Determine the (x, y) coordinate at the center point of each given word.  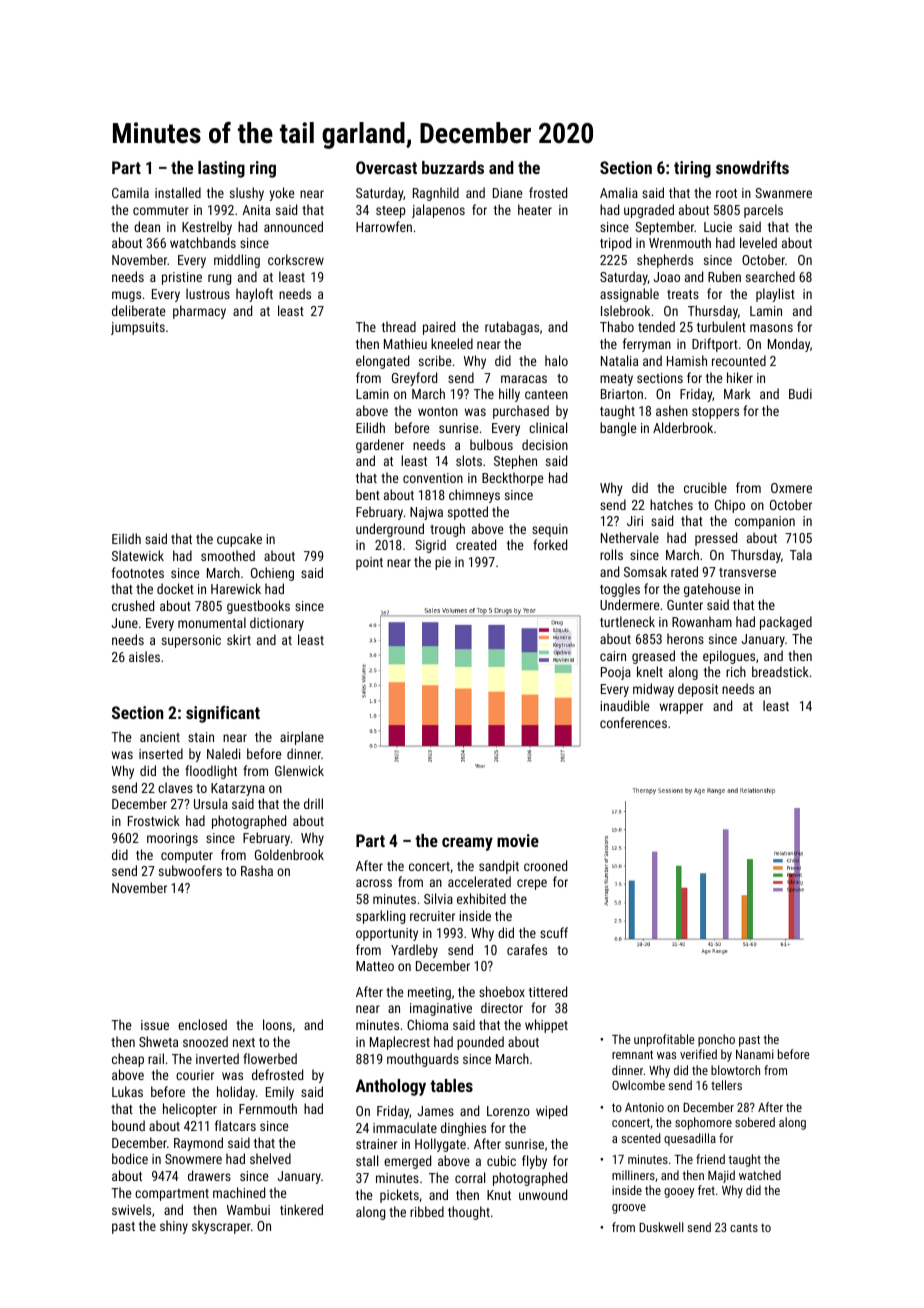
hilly (509, 395)
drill (313, 803)
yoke (281, 194)
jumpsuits (138, 328)
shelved (270, 1158)
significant (223, 714)
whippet (546, 1026)
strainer (376, 1144)
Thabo (617, 326)
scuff (554, 932)
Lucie (718, 227)
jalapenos (438, 211)
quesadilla (690, 1139)
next (244, 1042)
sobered (755, 1122)
